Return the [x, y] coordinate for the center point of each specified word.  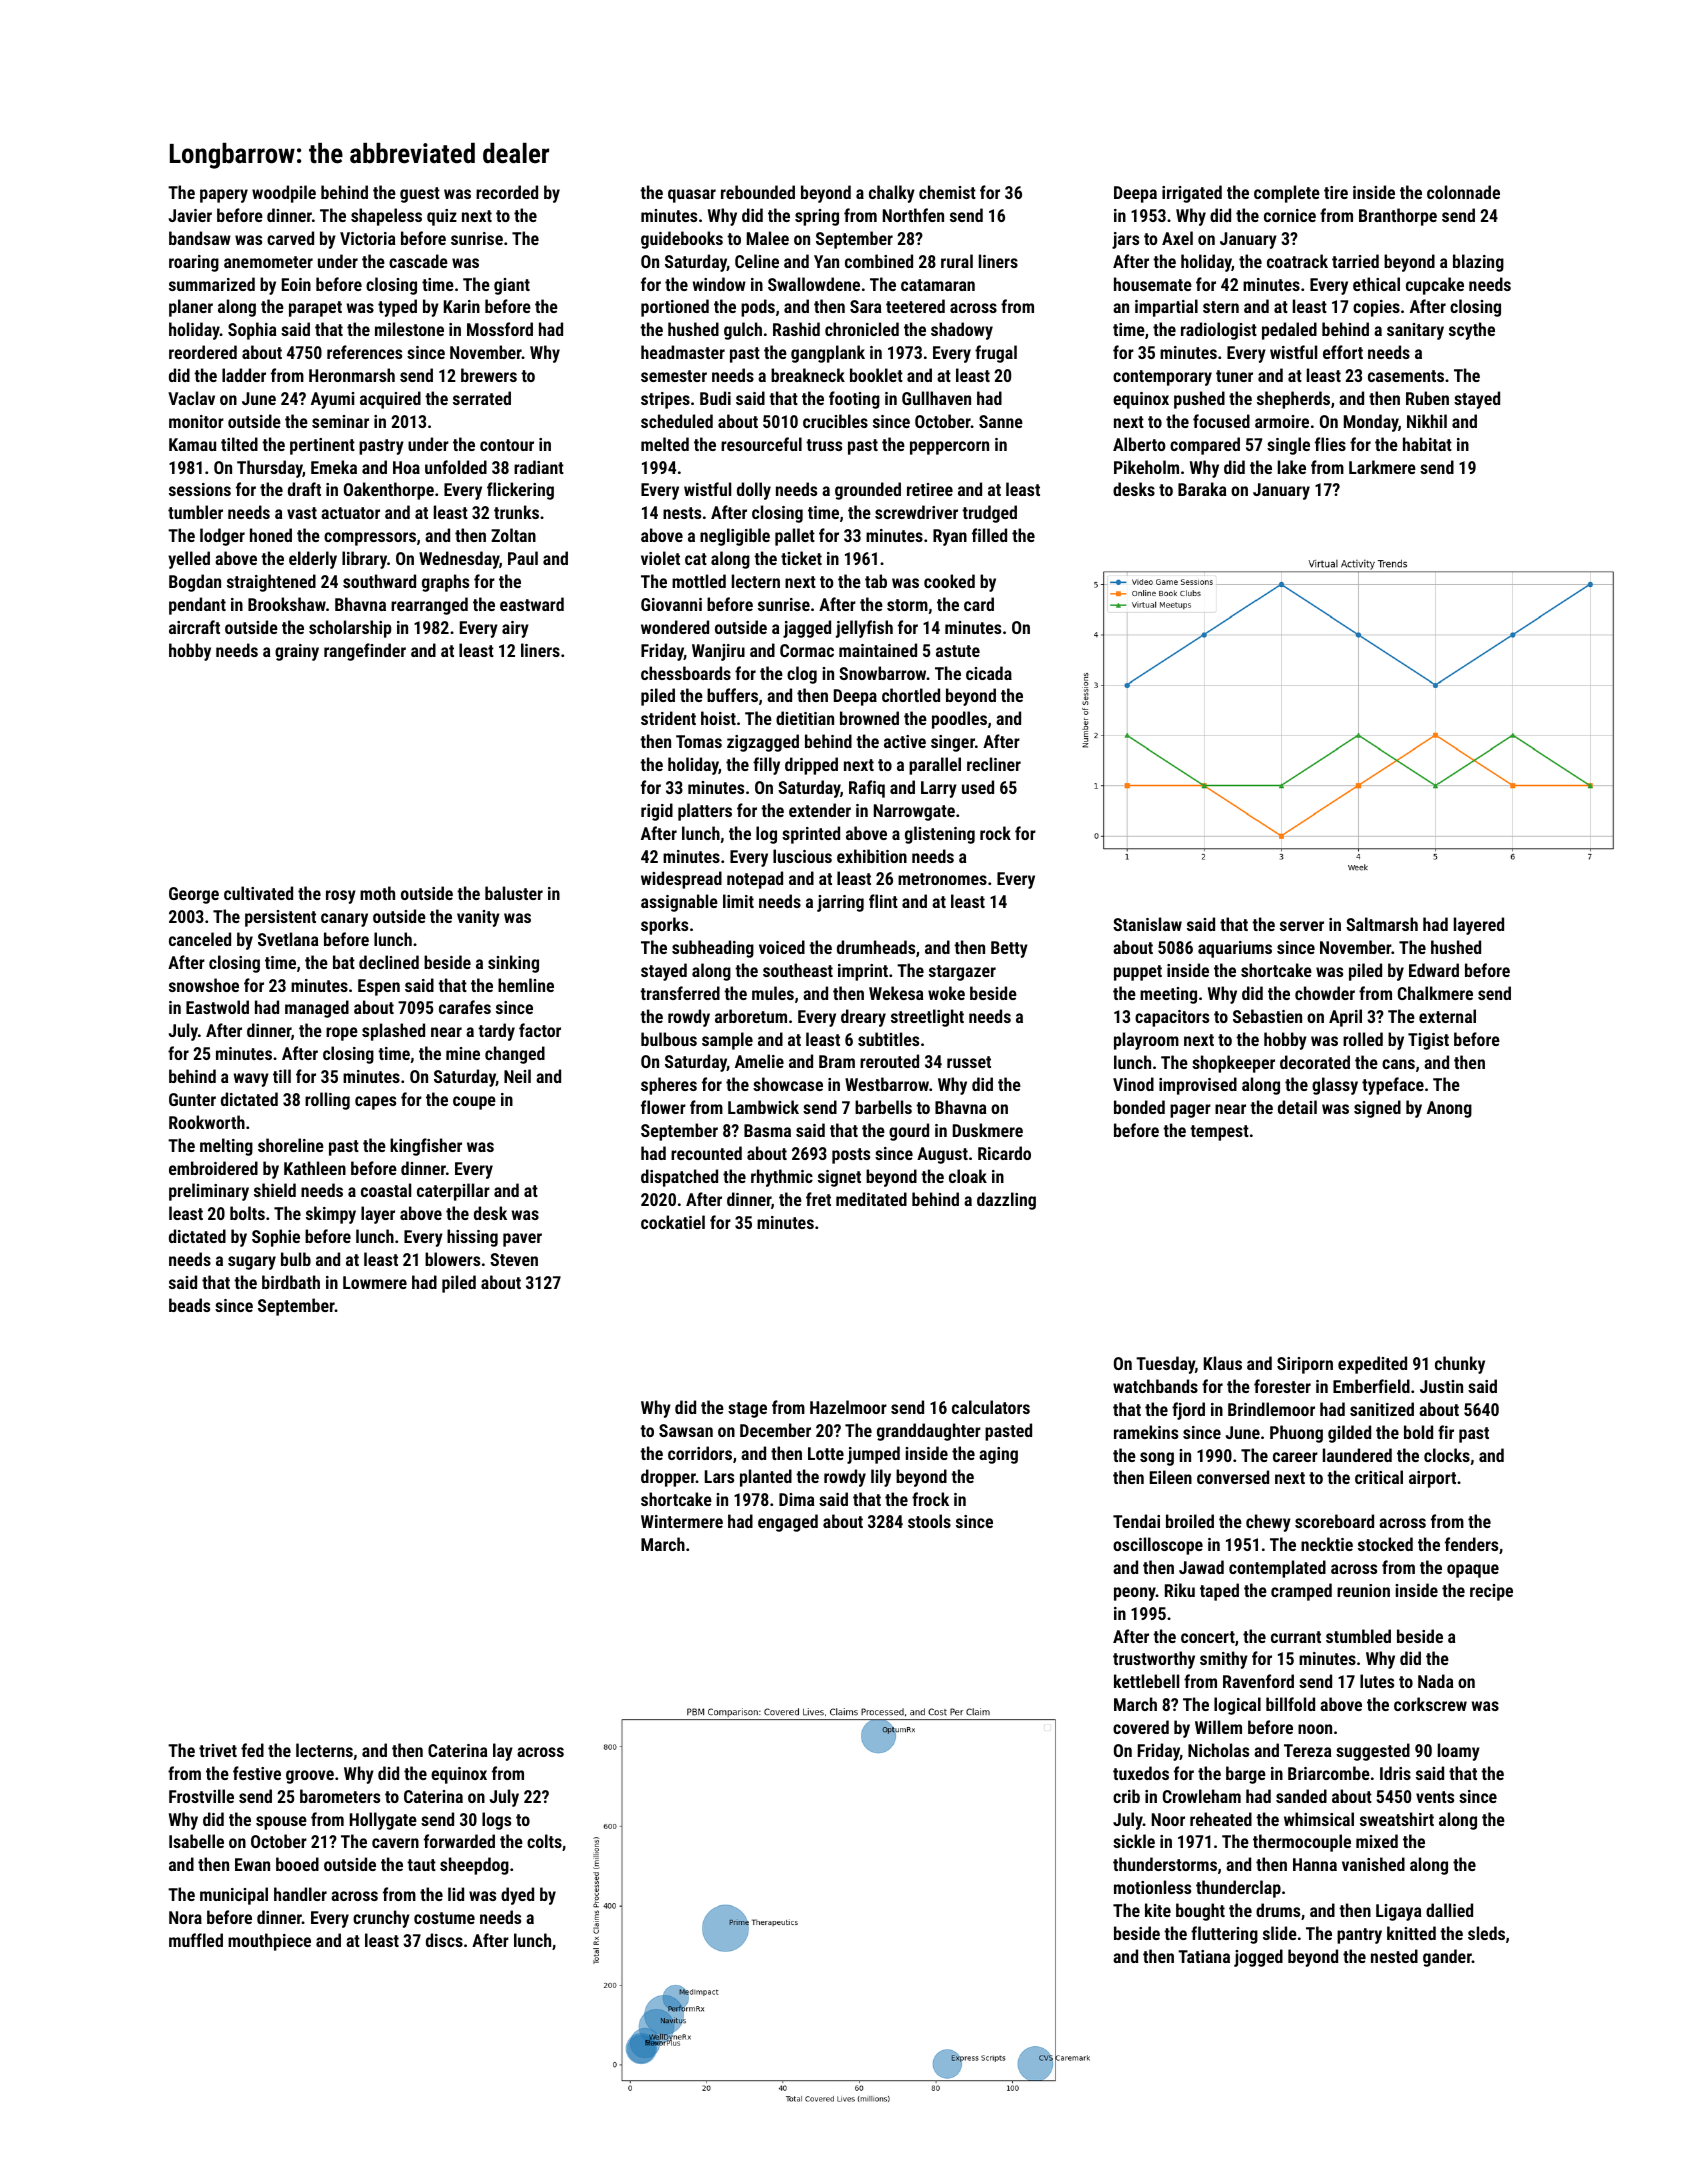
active [905, 741]
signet [839, 1178]
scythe [1472, 331]
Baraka [1202, 489]
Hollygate [383, 1821]
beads [189, 1305]
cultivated [258, 893]
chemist [947, 192]
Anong [1449, 1109]
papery [224, 196]
